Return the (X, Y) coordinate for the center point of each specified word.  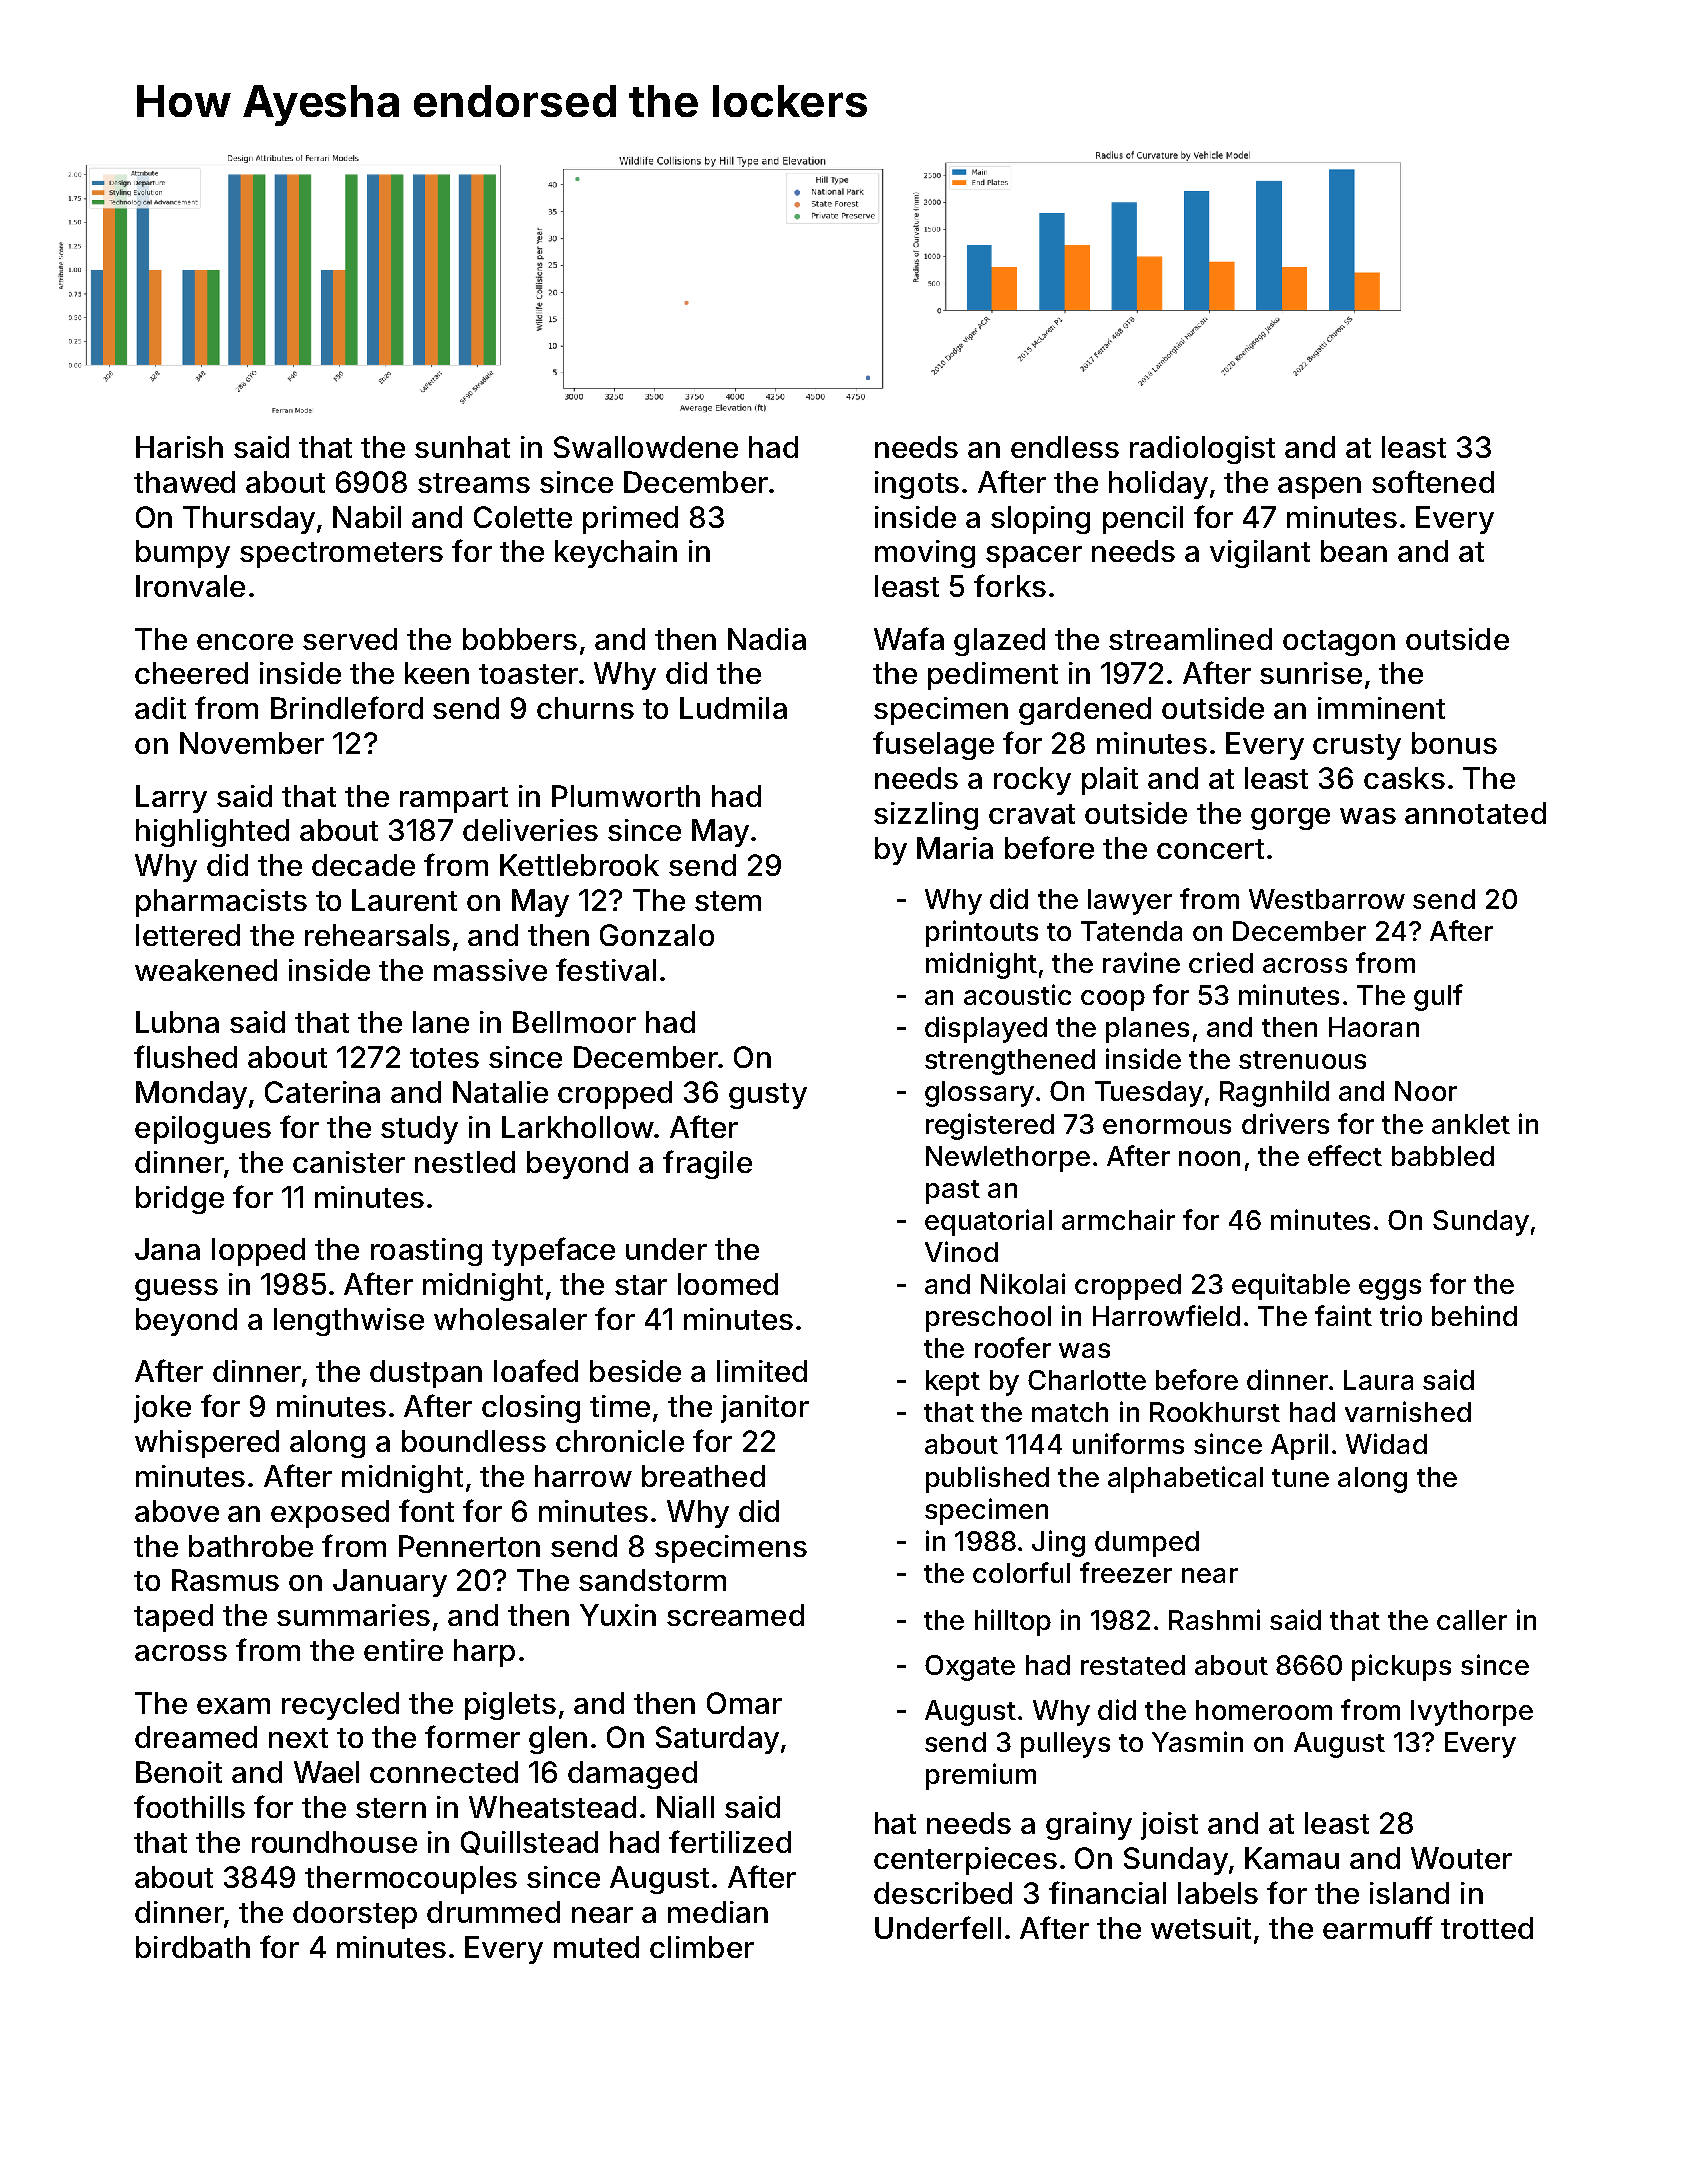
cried (1221, 962)
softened (1433, 481)
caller (1472, 1620)
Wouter (1461, 1858)
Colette (523, 517)
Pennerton (469, 1546)
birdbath (193, 1947)
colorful (1021, 1572)
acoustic (1017, 994)
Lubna (177, 1022)
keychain (616, 554)
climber (702, 1947)
